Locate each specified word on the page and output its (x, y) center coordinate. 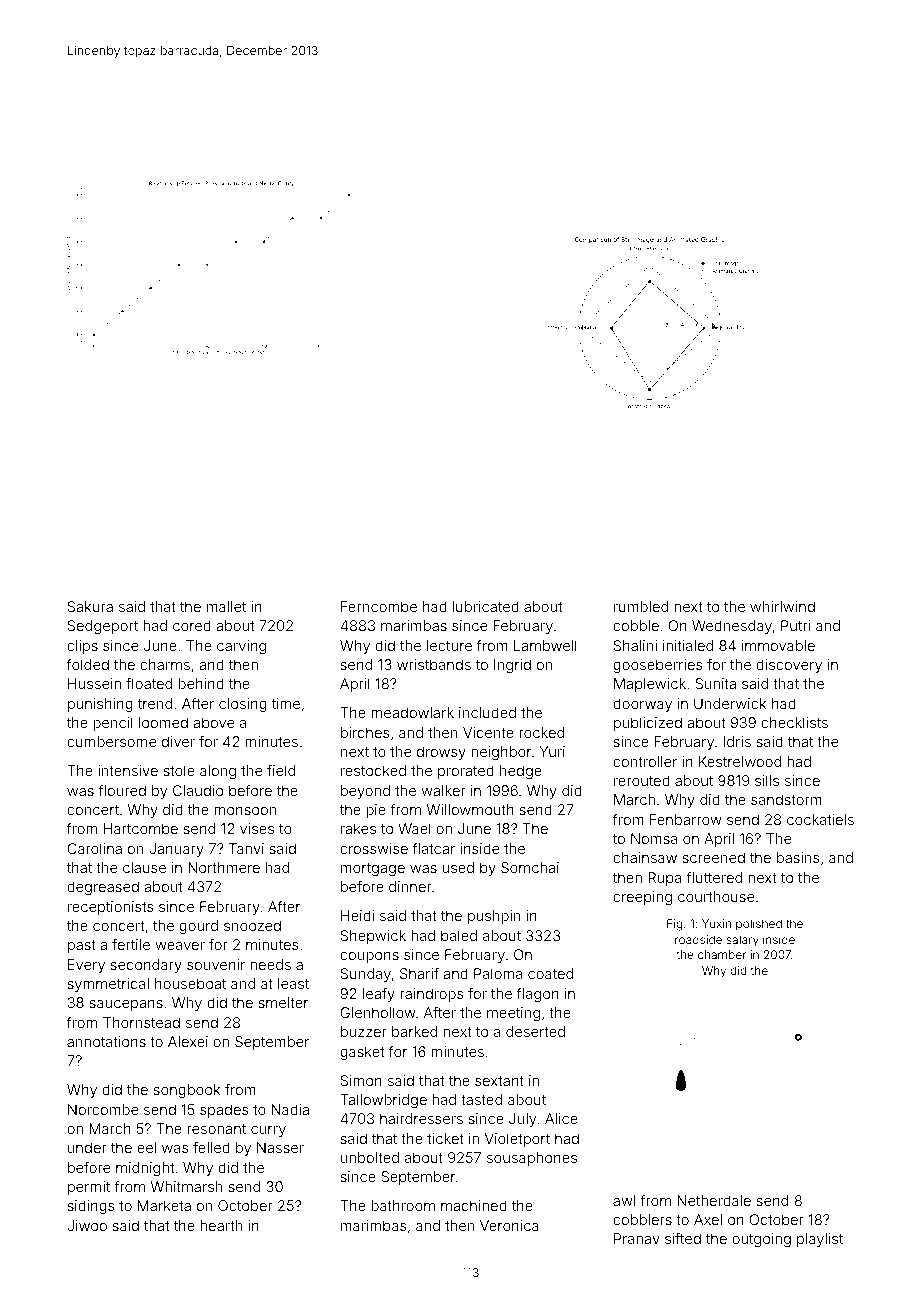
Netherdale (714, 1200)
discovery (789, 666)
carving (241, 647)
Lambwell (545, 645)
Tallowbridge (383, 1101)
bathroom (403, 1205)
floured (122, 790)
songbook (186, 1091)
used (458, 867)
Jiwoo (87, 1225)
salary (743, 941)
